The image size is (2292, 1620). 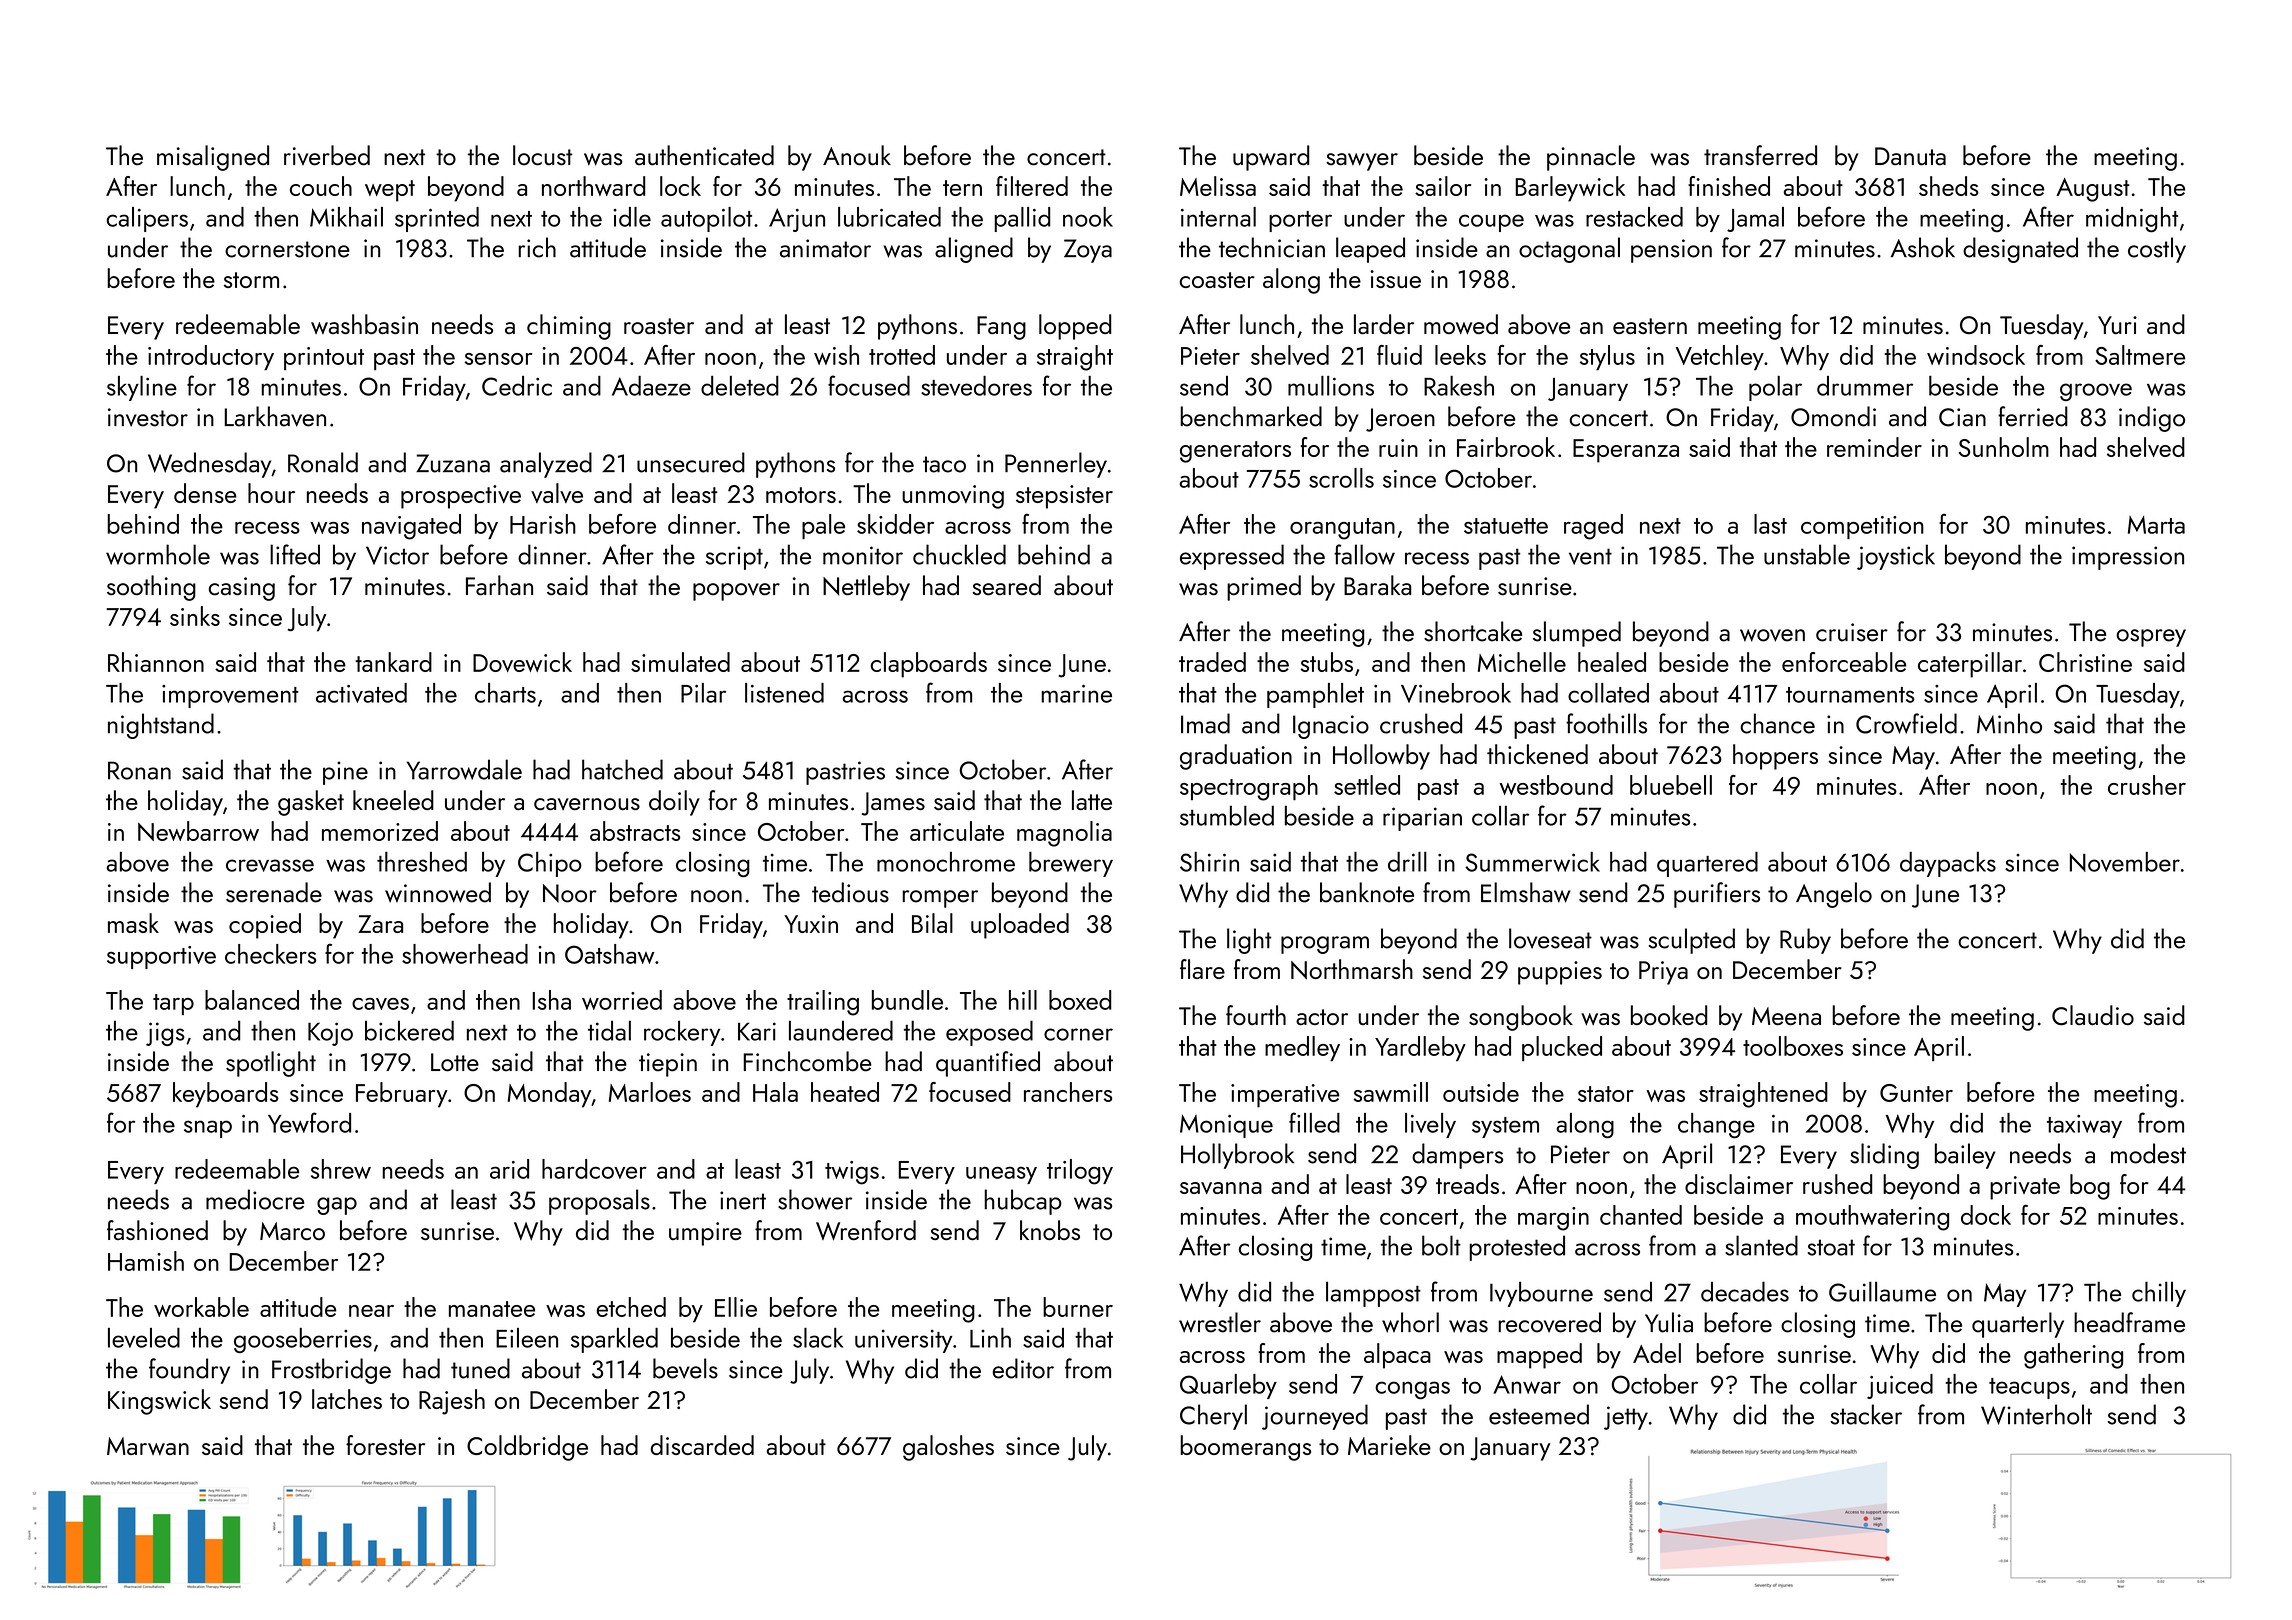 I want to click on marine, so click(x=1076, y=694).
